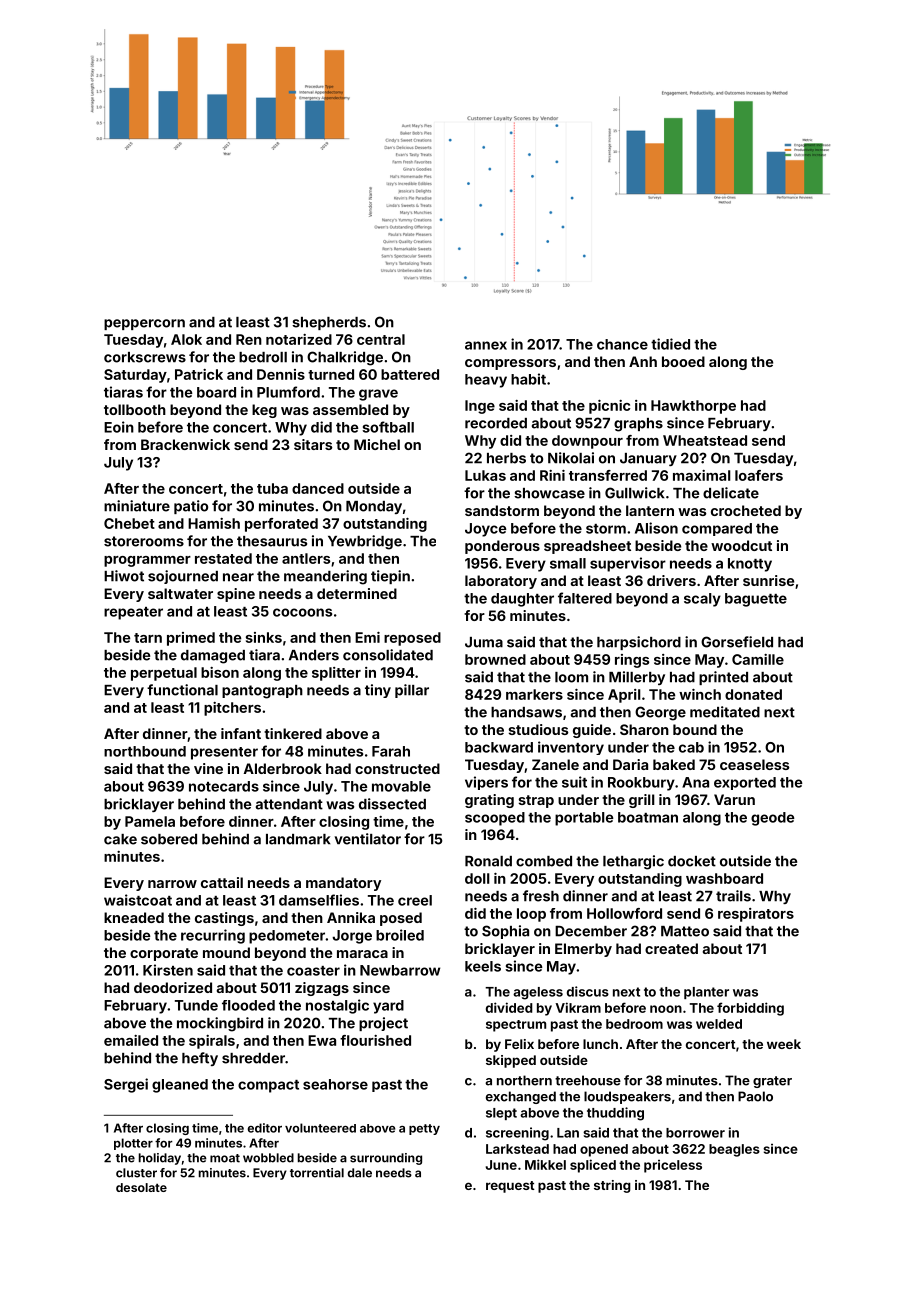 This page has width=908, height=1316. I want to click on trails, so click(733, 896).
